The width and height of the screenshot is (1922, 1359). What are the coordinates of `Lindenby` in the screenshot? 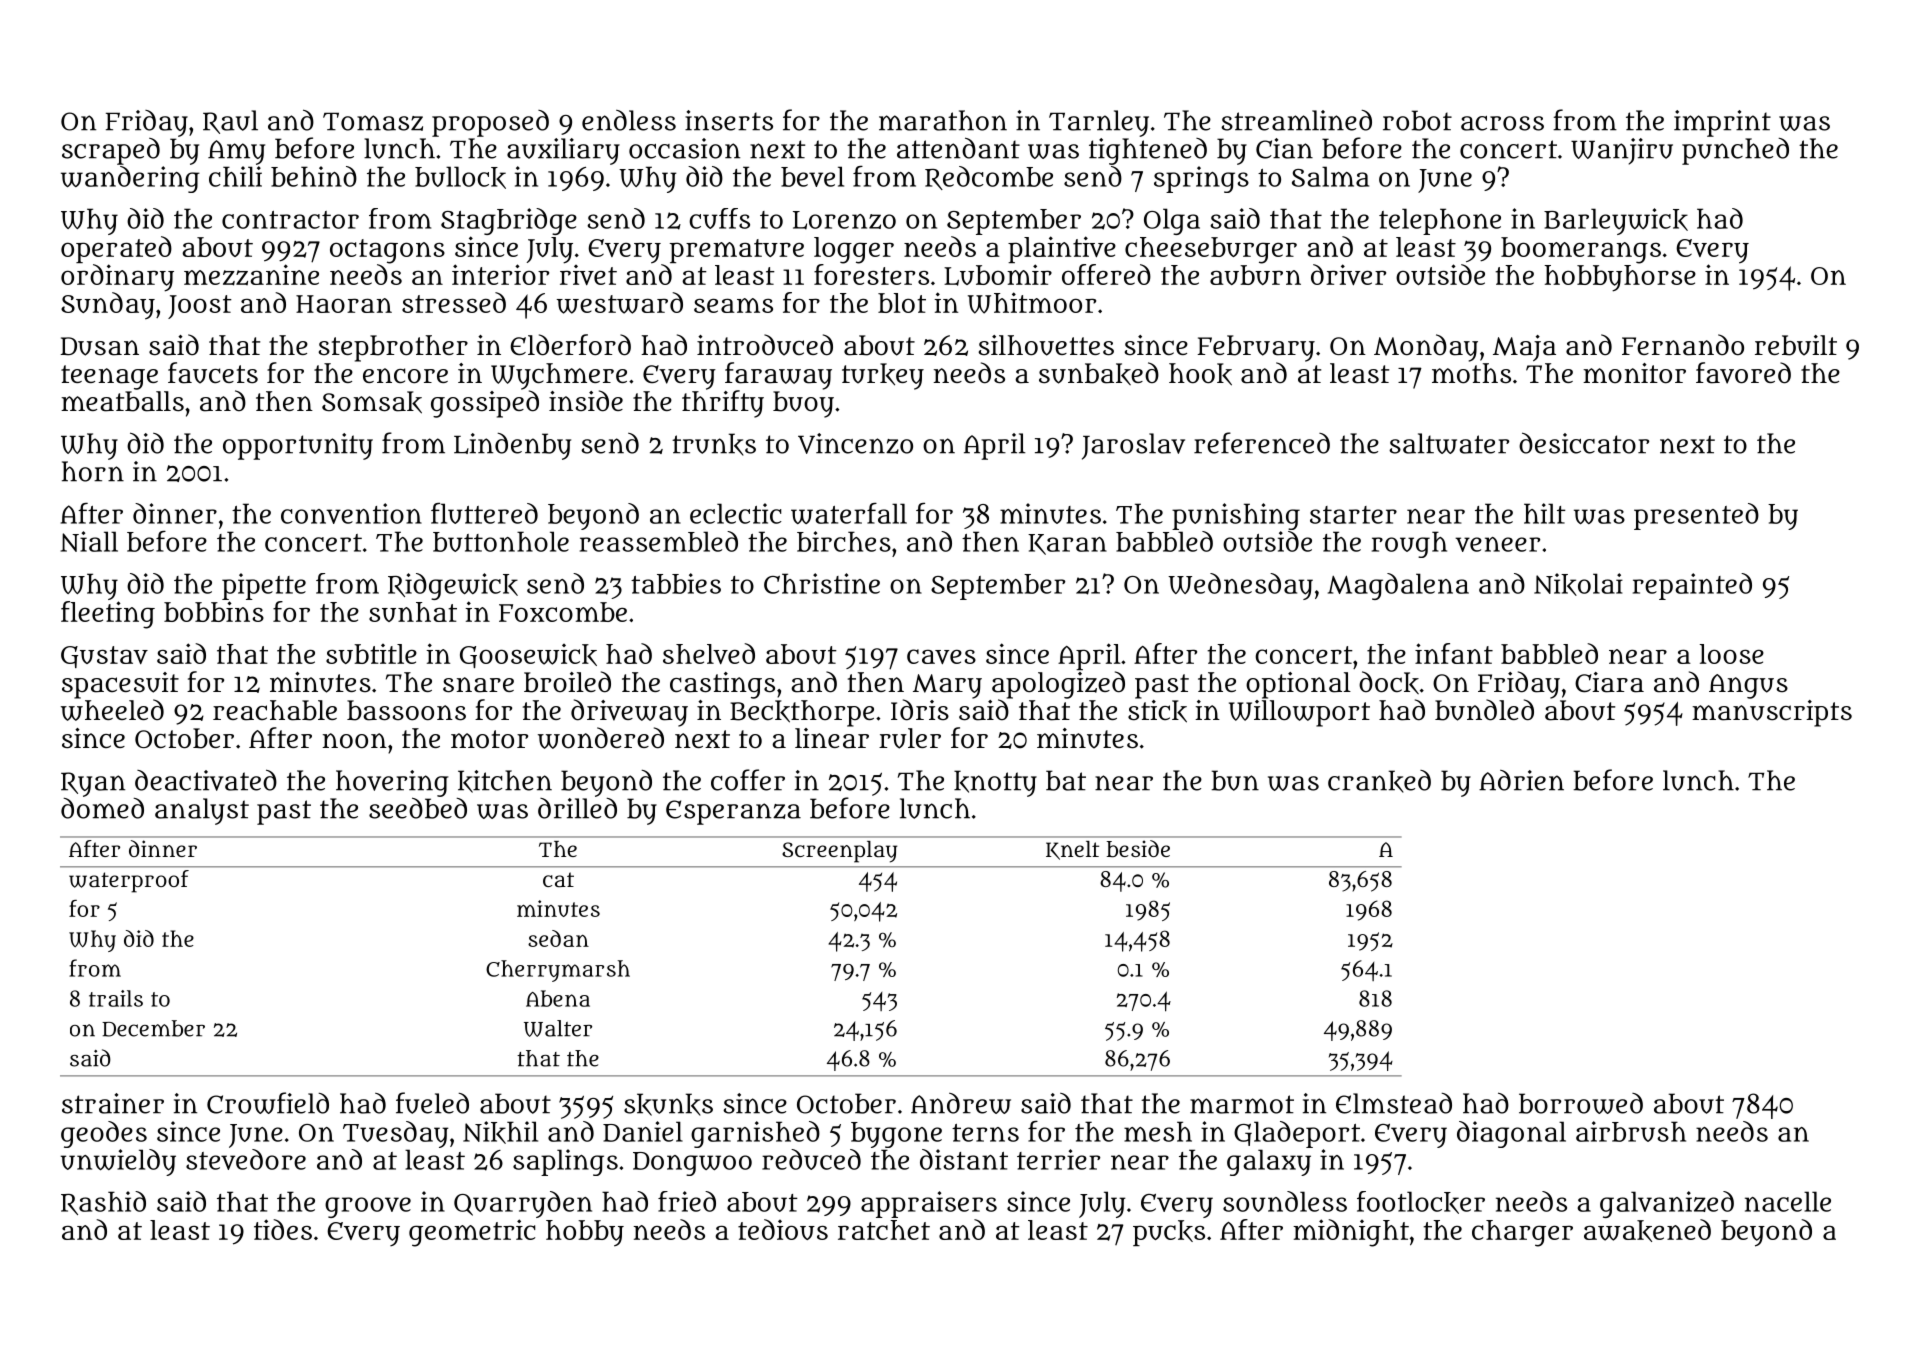 It's located at (512, 446).
